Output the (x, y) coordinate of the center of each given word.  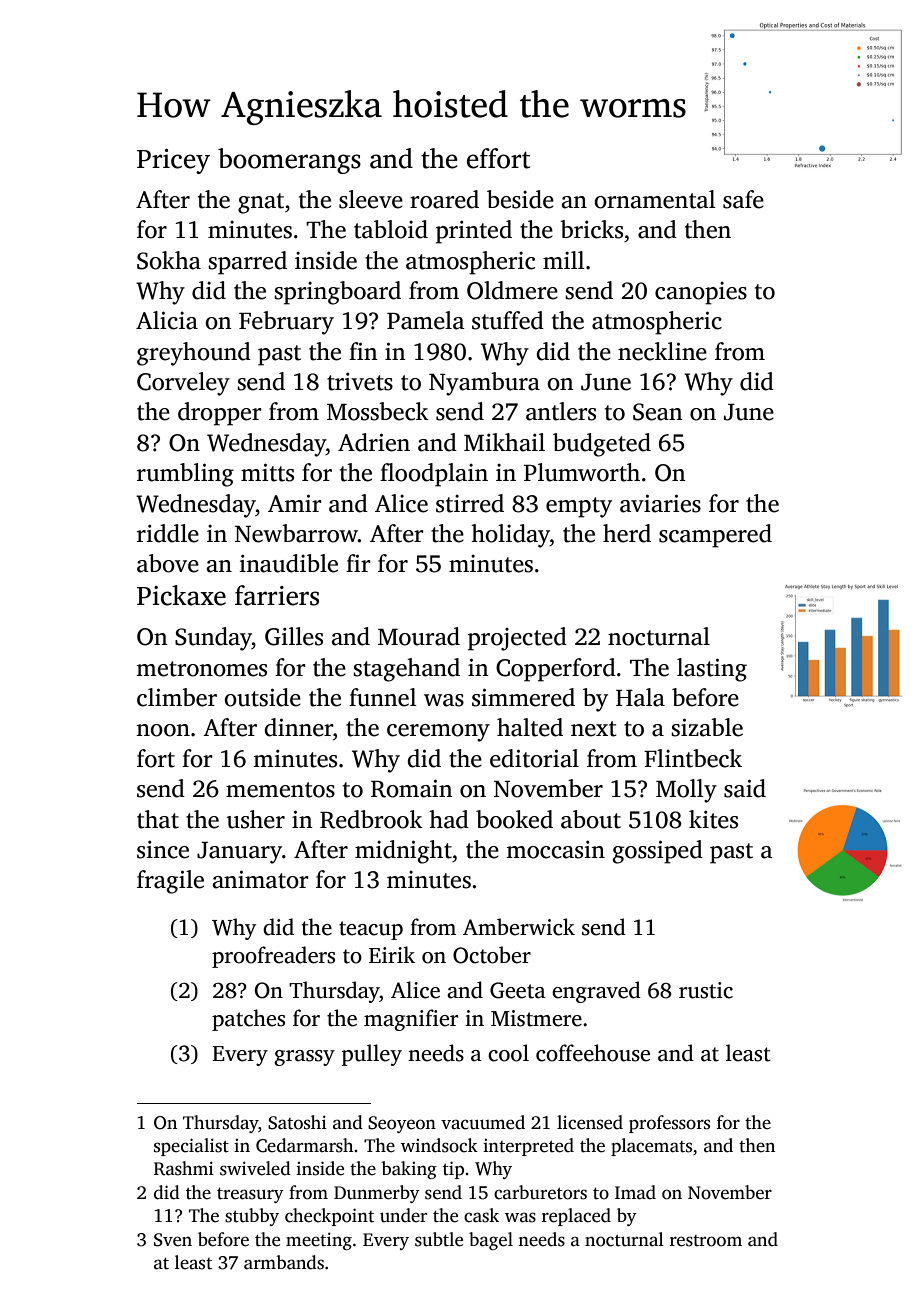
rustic (706, 990)
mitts (267, 472)
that (158, 819)
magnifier (411, 1020)
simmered (523, 697)
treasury (250, 1195)
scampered (715, 536)
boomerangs (289, 161)
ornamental (655, 199)
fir (358, 563)
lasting (712, 670)
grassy (304, 1058)
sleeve (371, 199)
